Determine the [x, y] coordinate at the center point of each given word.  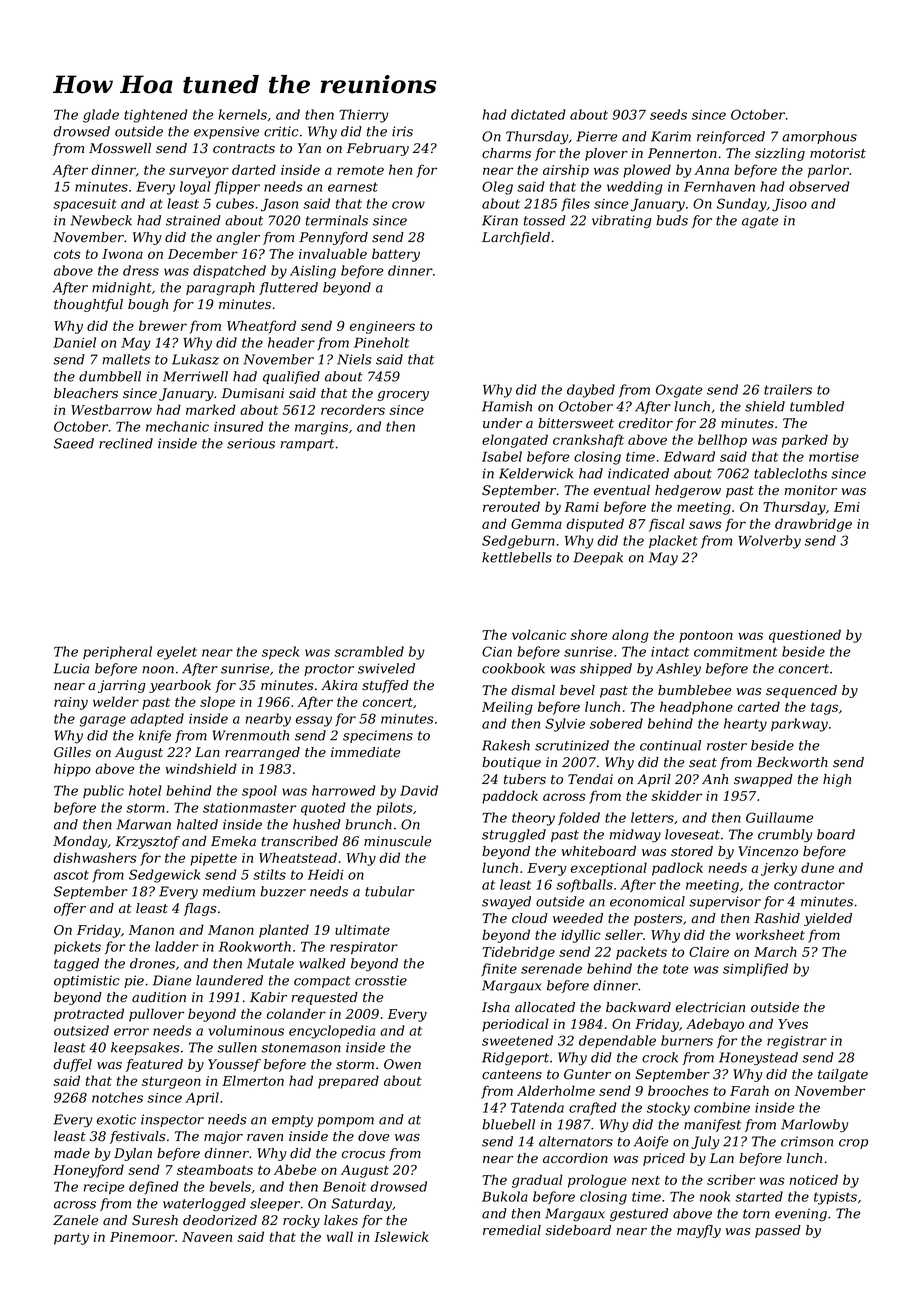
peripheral [117, 652]
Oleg [497, 188]
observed [819, 186]
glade [101, 116]
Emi [847, 507]
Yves [793, 1024]
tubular [390, 891]
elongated [515, 441]
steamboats [215, 1169]
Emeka [233, 841]
